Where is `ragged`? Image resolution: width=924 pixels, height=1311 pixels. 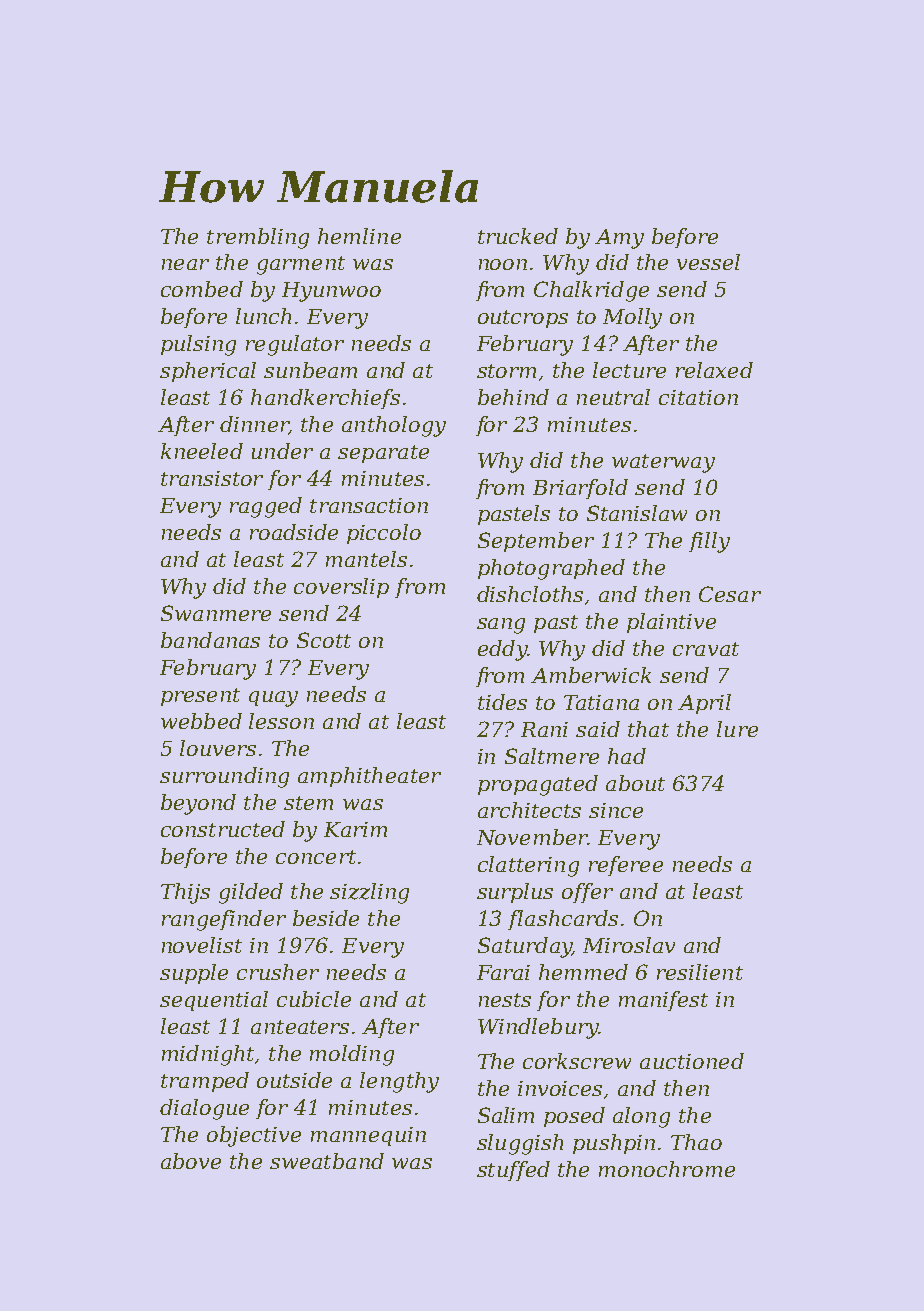
ragged is located at coordinates (266, 507).
